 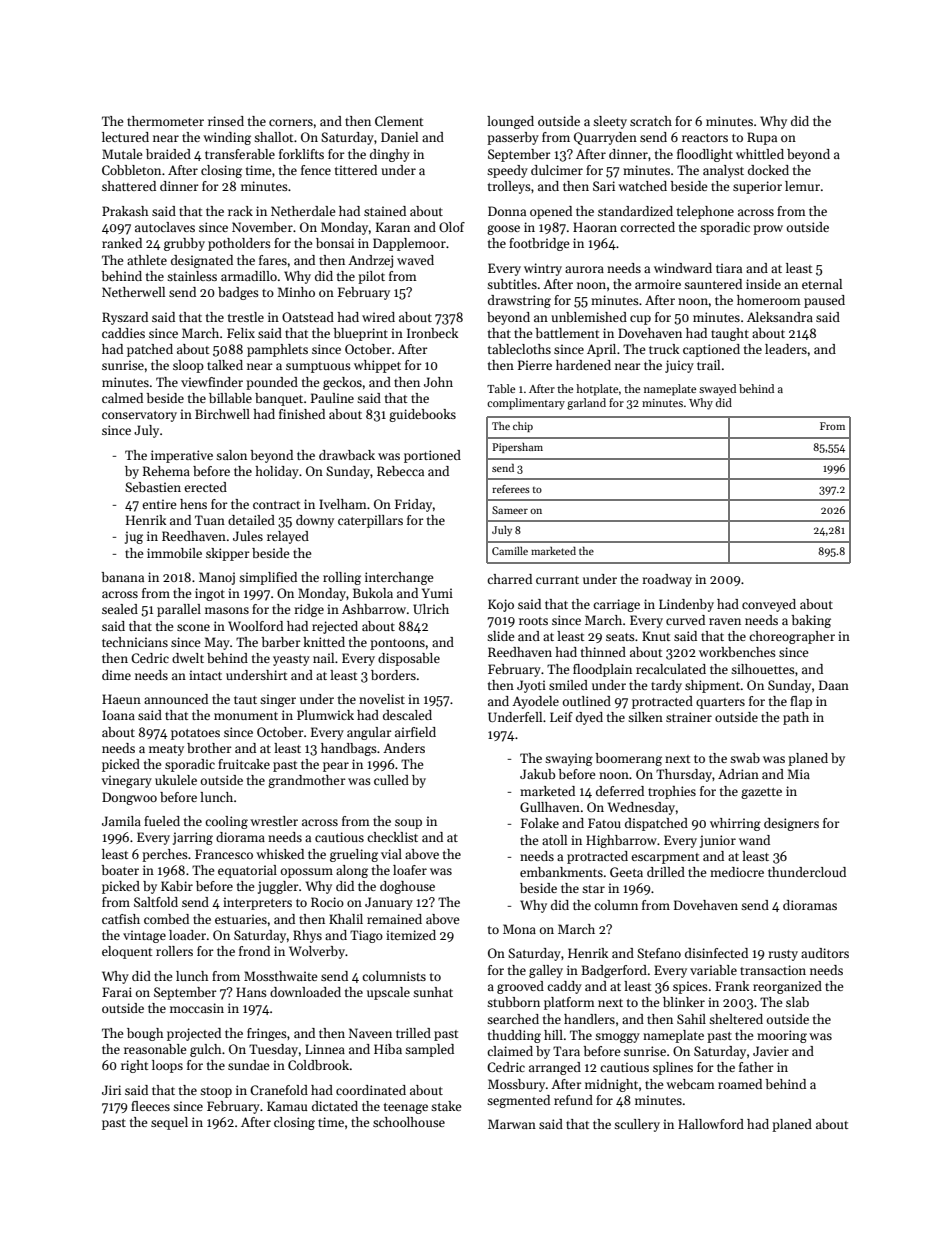 What do you see at coordinates (825, 953) in the document?
I see `auditors` at bounding box center [825, 953].
